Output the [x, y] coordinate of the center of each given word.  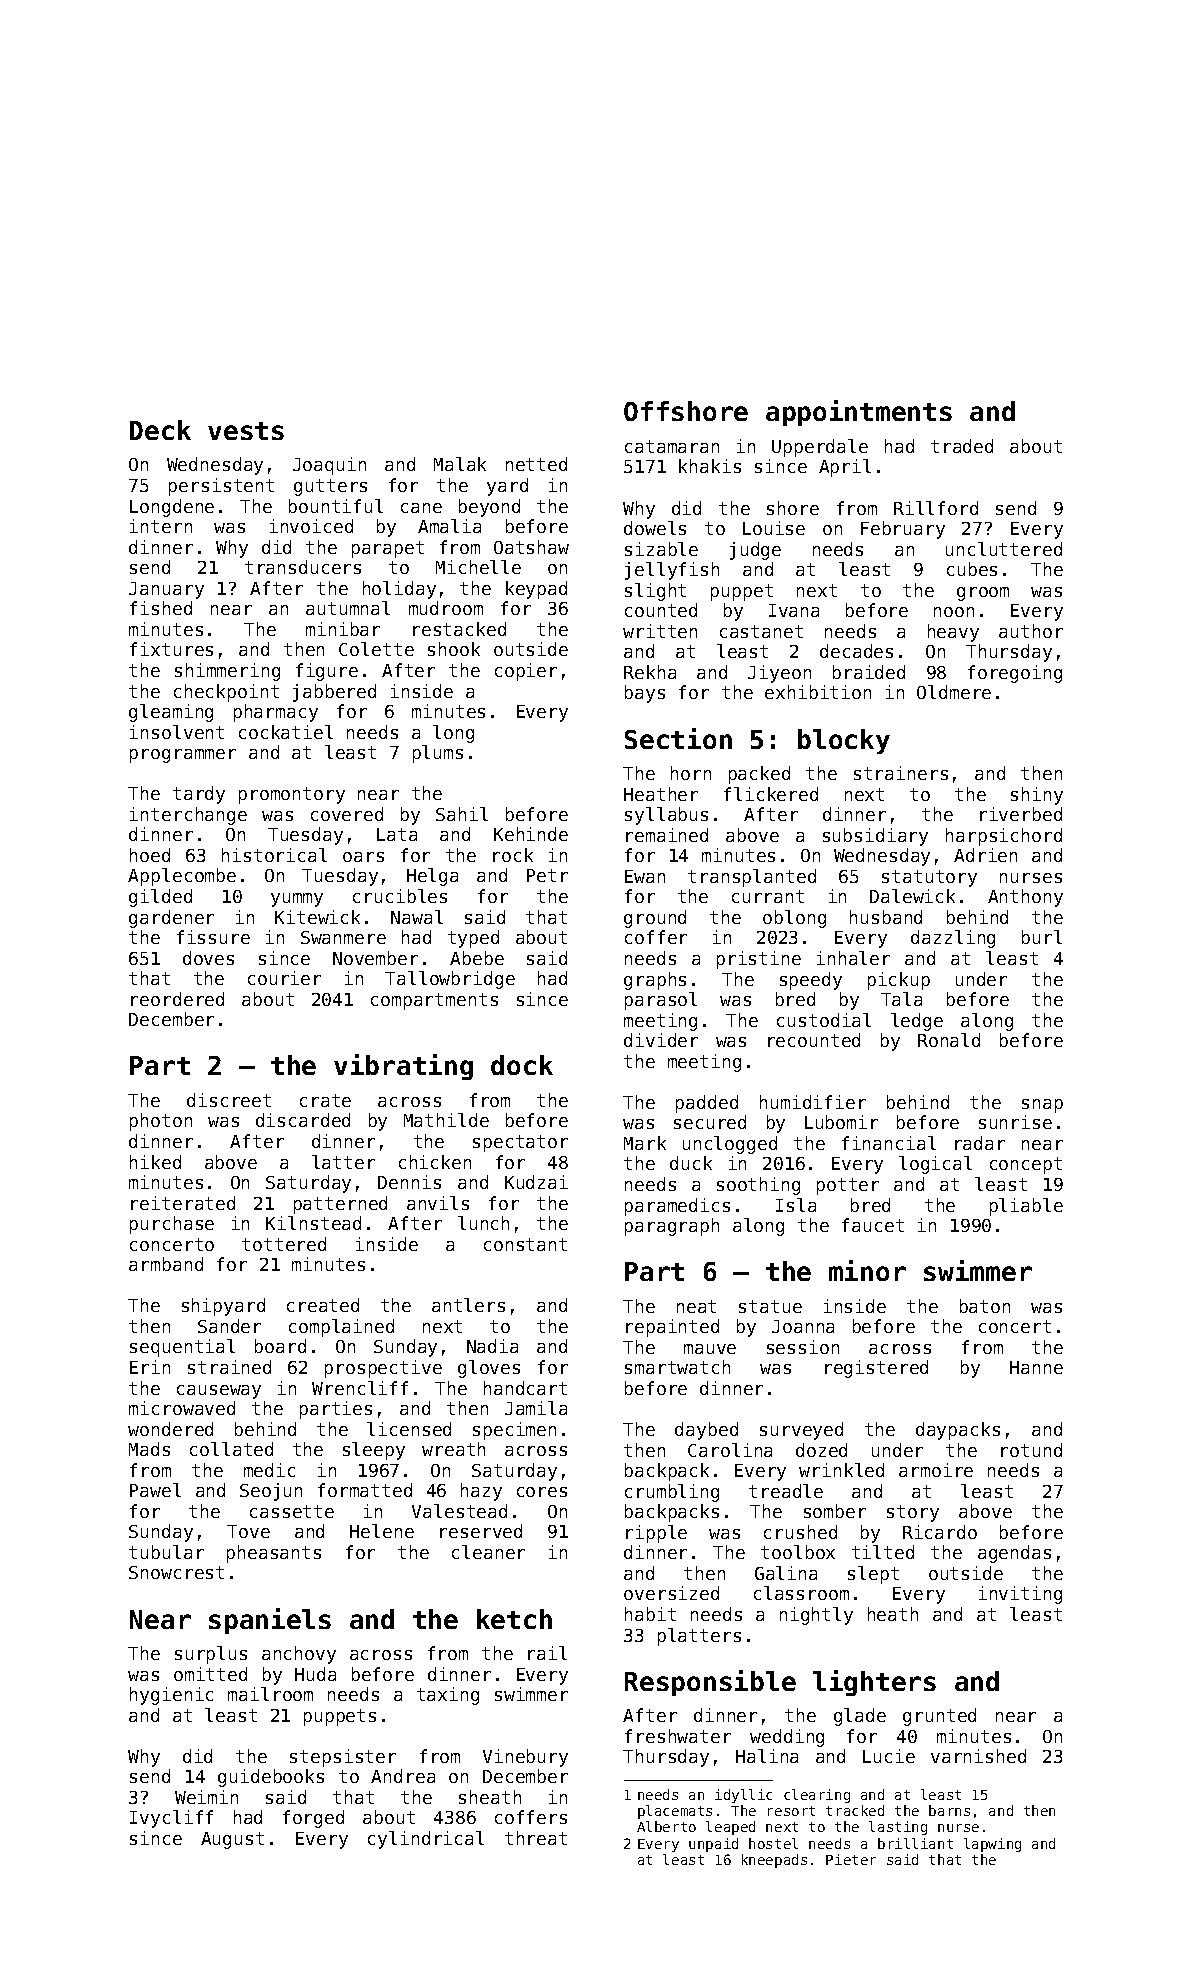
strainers [901, 773]
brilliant [915, 1843]
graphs [655, 981]
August [232, 1840]
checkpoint [226, 693]
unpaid [713, 1845]
